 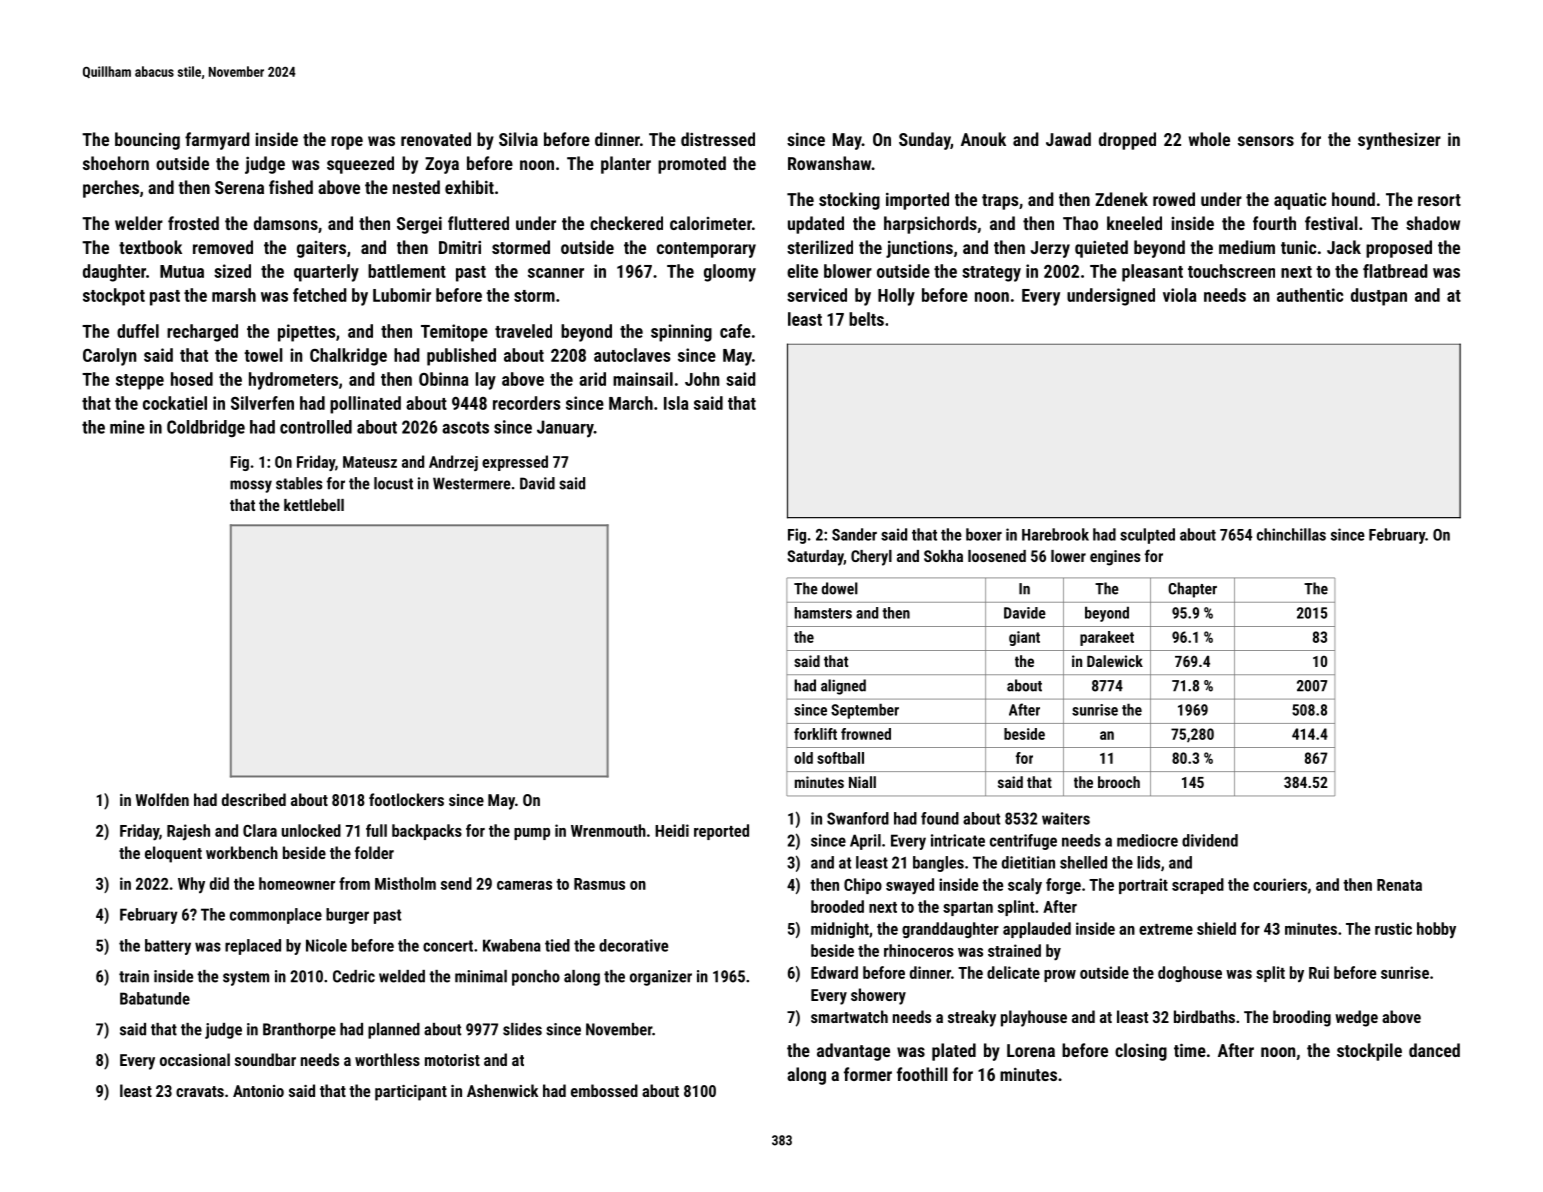 I want to click on rope, so click(x=347, y=143).
